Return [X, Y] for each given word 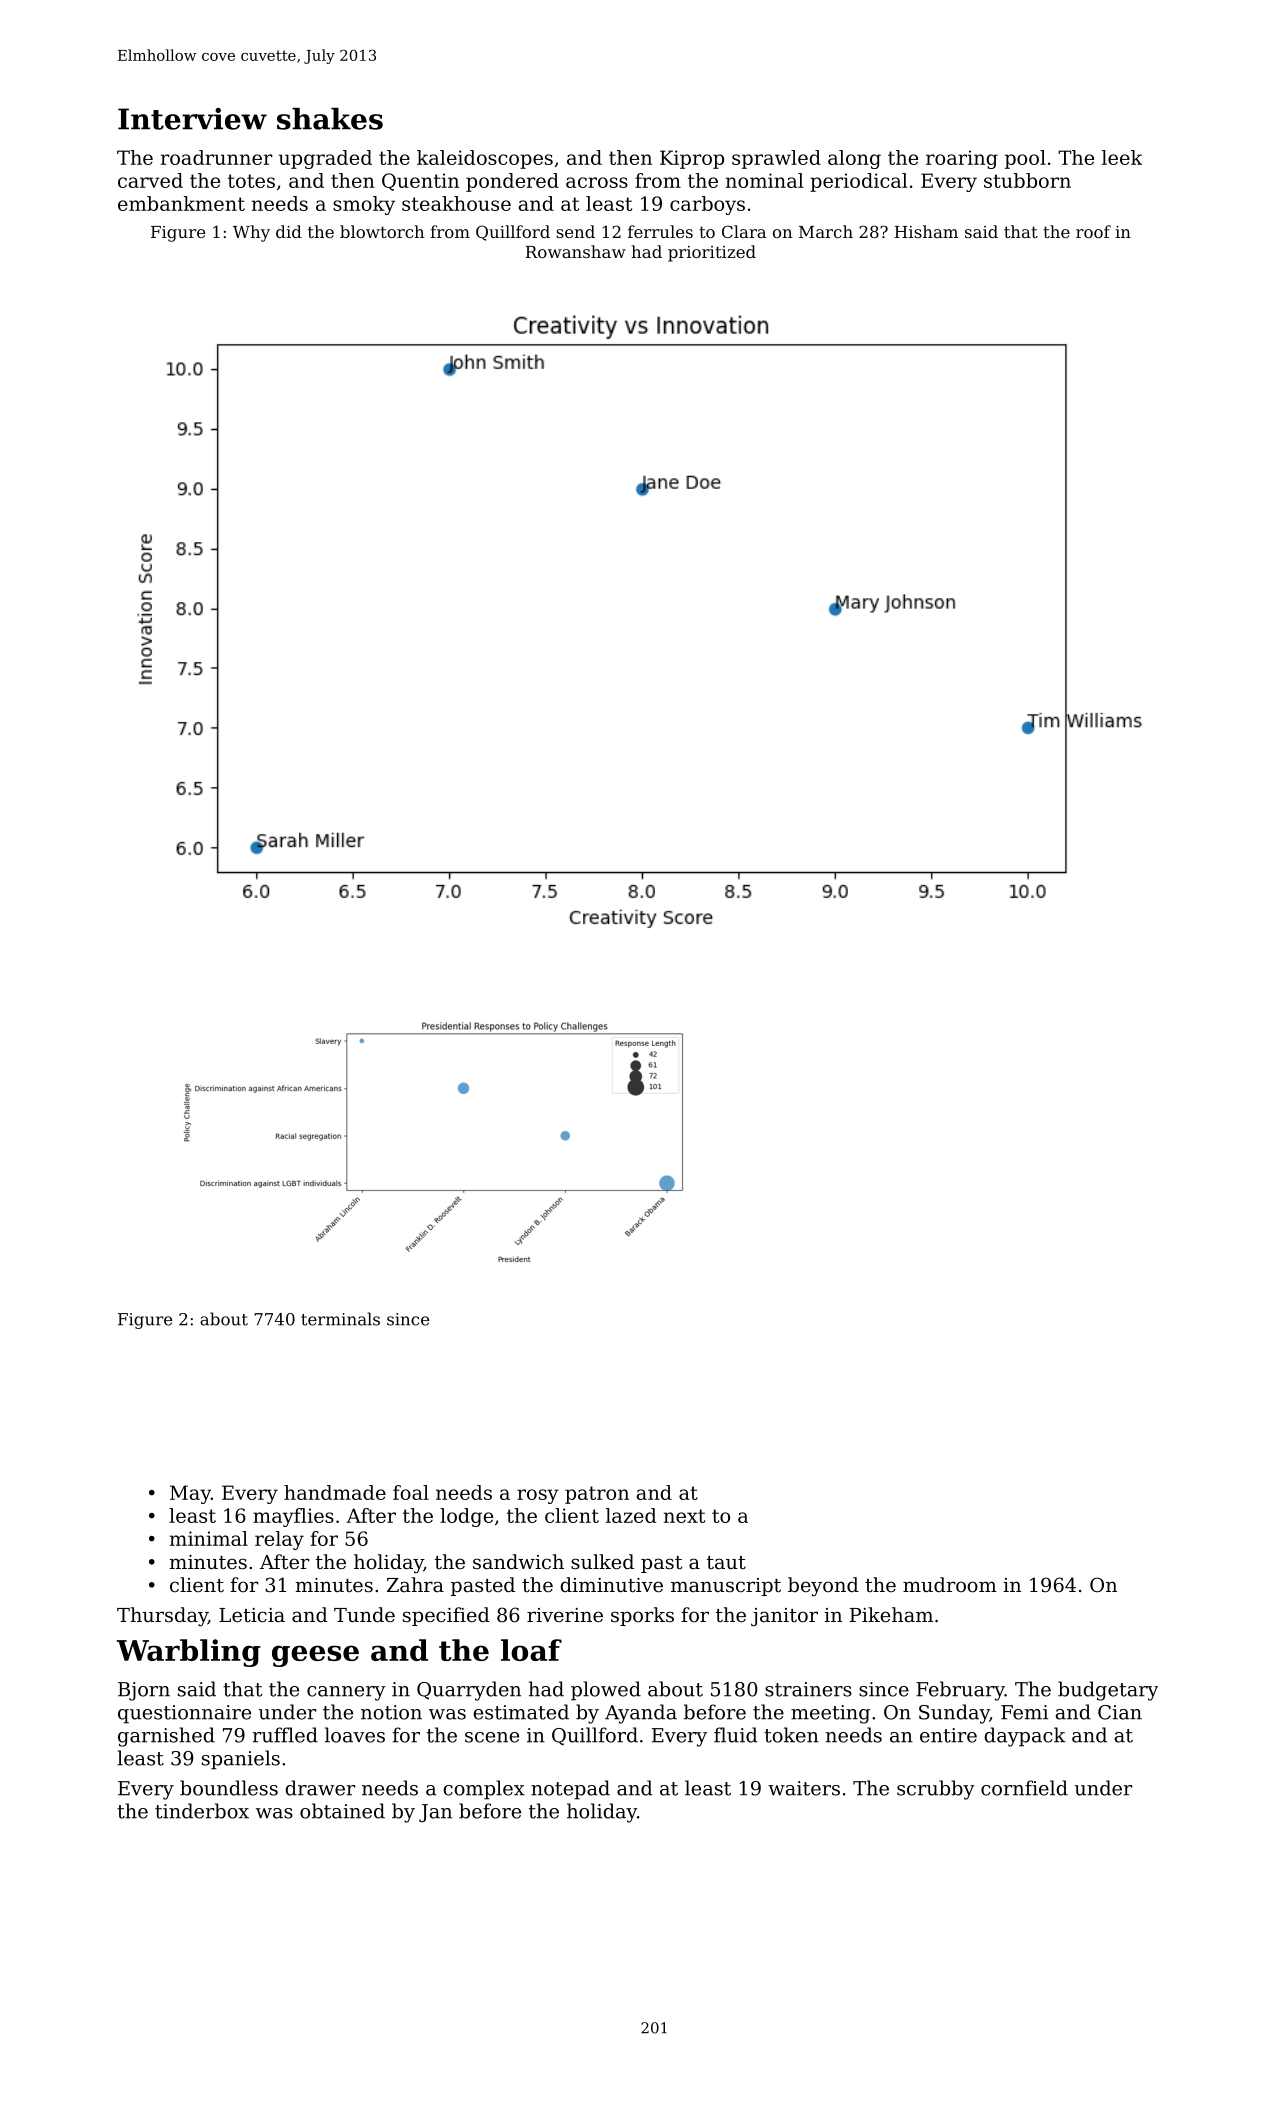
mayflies [293, 1517]
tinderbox [202, 1811]
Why [251, 233]
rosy [538, 1496]
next [684, 1516]
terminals [340, 1319]
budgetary [1108, 1691]
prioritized [712, 253]
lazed [631, 1515]
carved [150, 180]
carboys [707, 205]
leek [1122, 157]
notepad [570, 1790]
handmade [335, 1492]
